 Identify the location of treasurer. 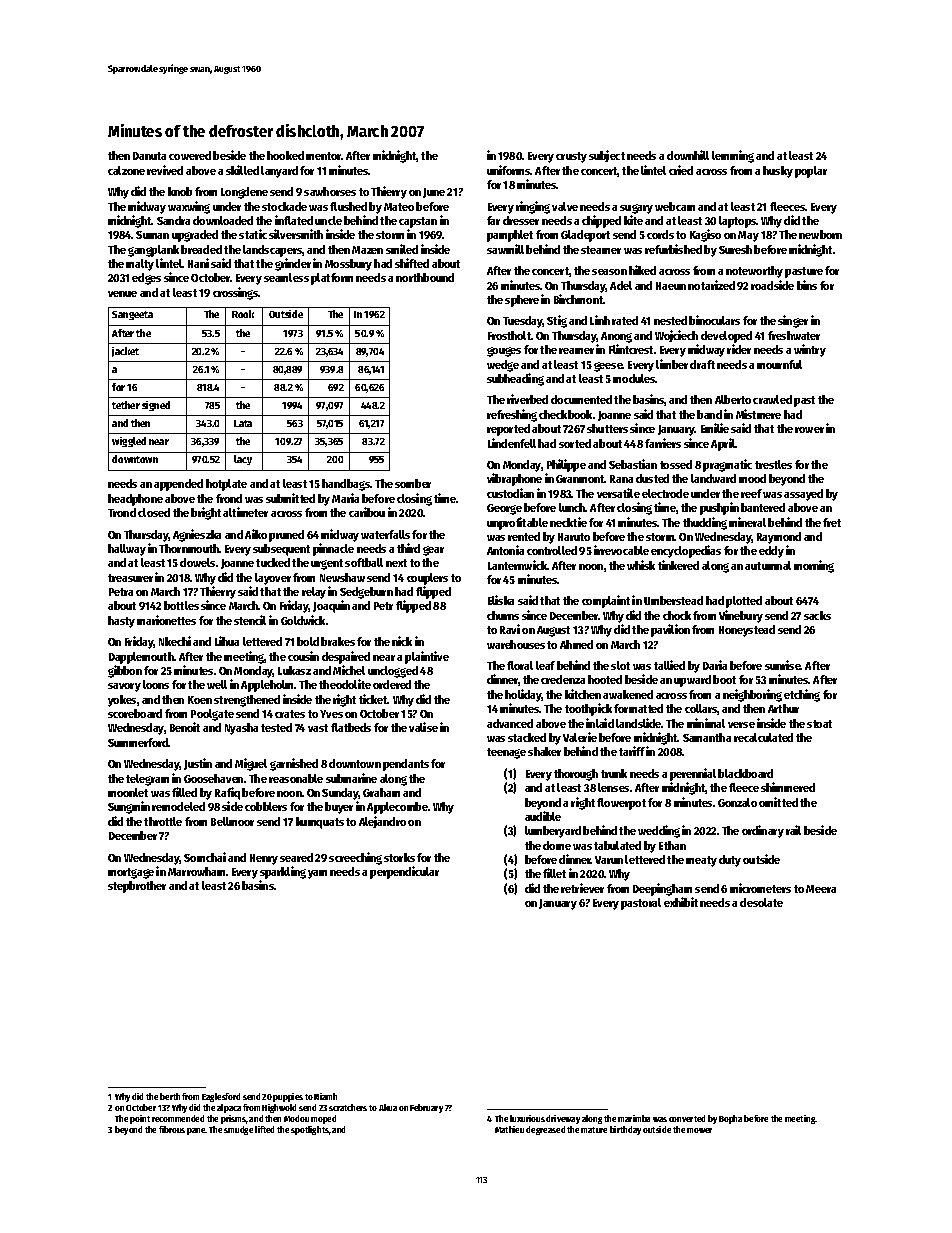
(130, 578).
